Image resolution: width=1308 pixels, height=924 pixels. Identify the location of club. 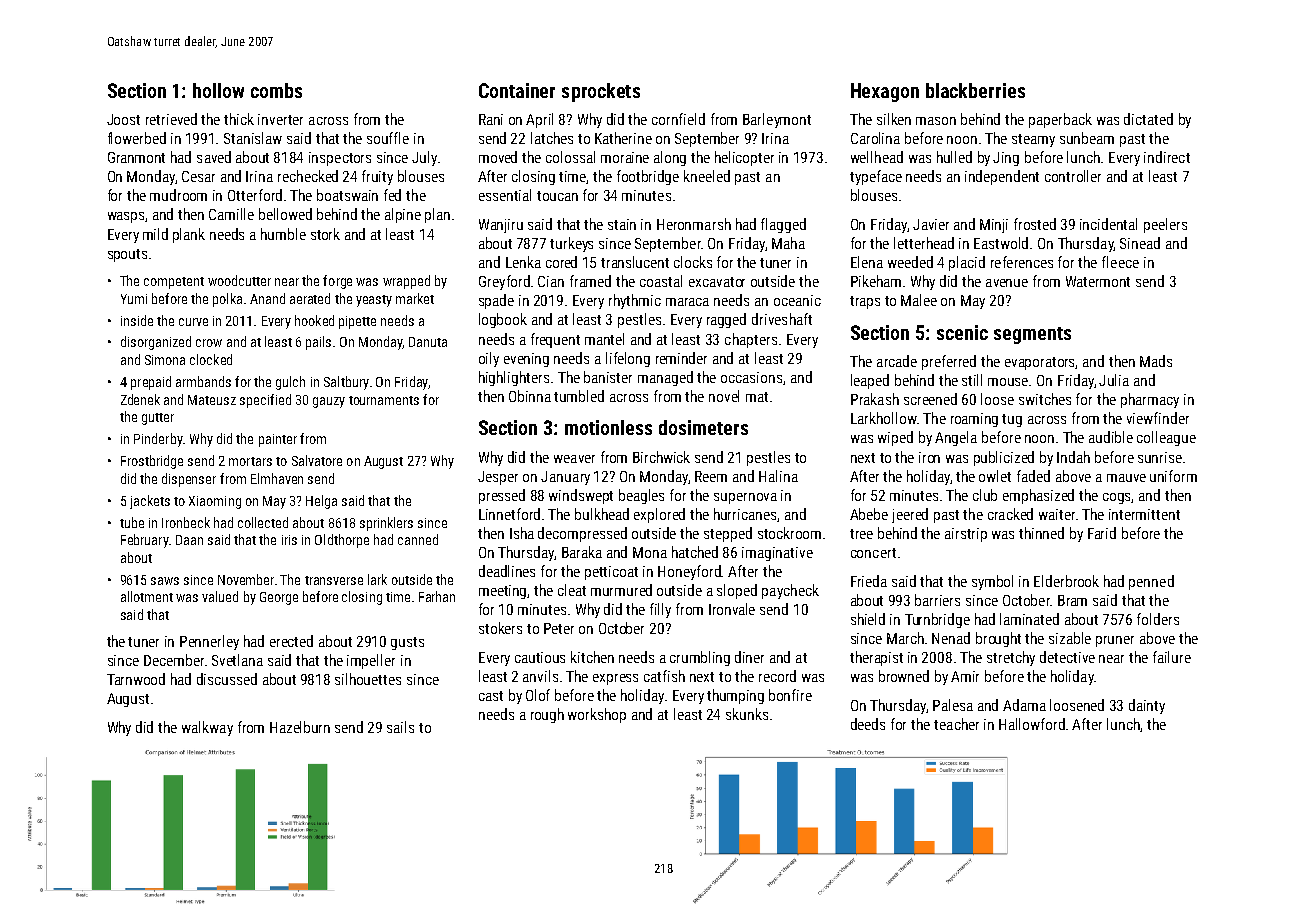
(985, 495).
